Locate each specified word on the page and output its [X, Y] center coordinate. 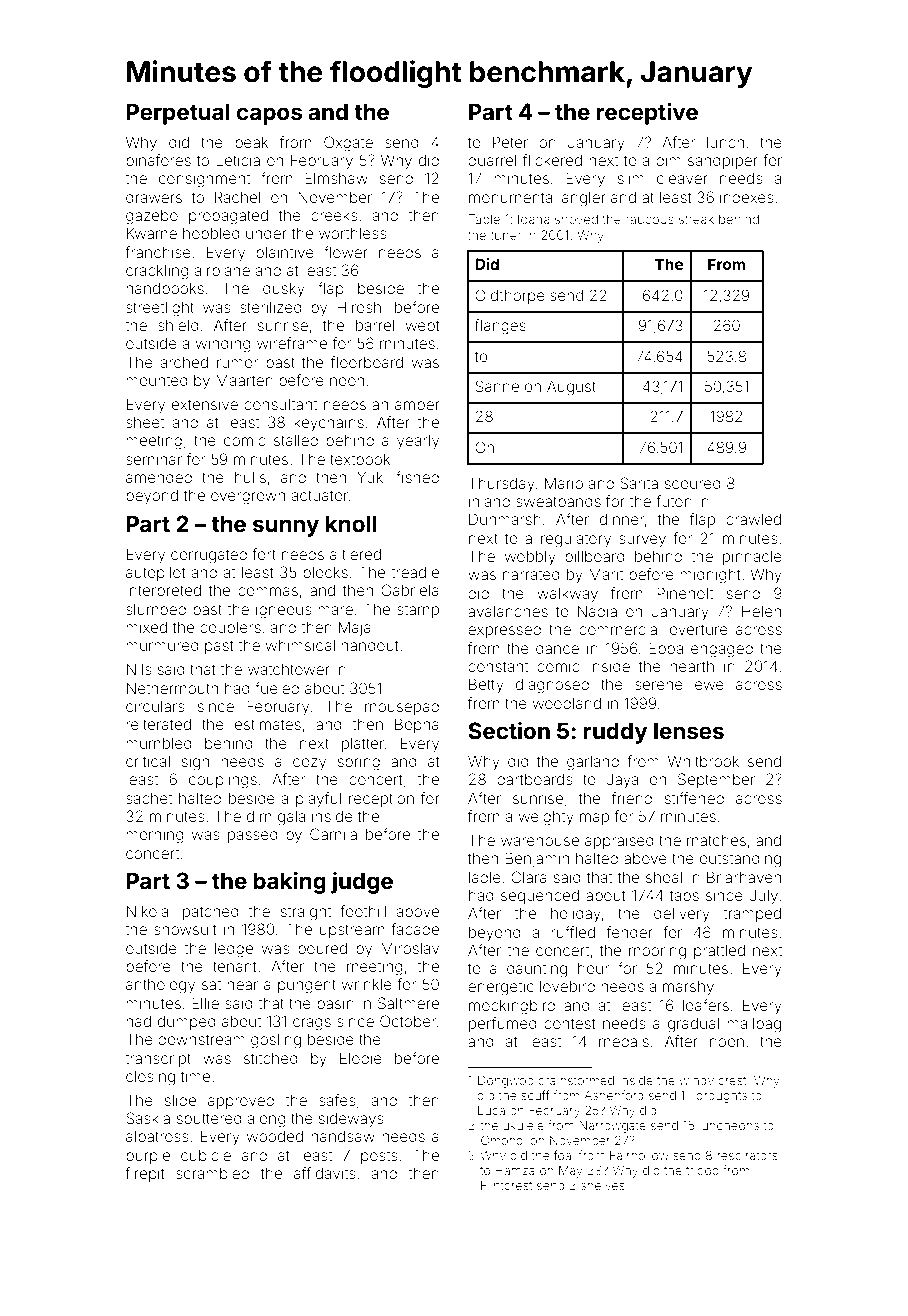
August [571, 388]
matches [716, 840]
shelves [603, 1185]
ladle [485, 877]
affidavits [325, 1173]
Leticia [238, 160]
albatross [157, 1136]
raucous [650, 220]
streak [696, 219]
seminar [154, 459]
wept [423, 327]
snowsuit [185, 929]
